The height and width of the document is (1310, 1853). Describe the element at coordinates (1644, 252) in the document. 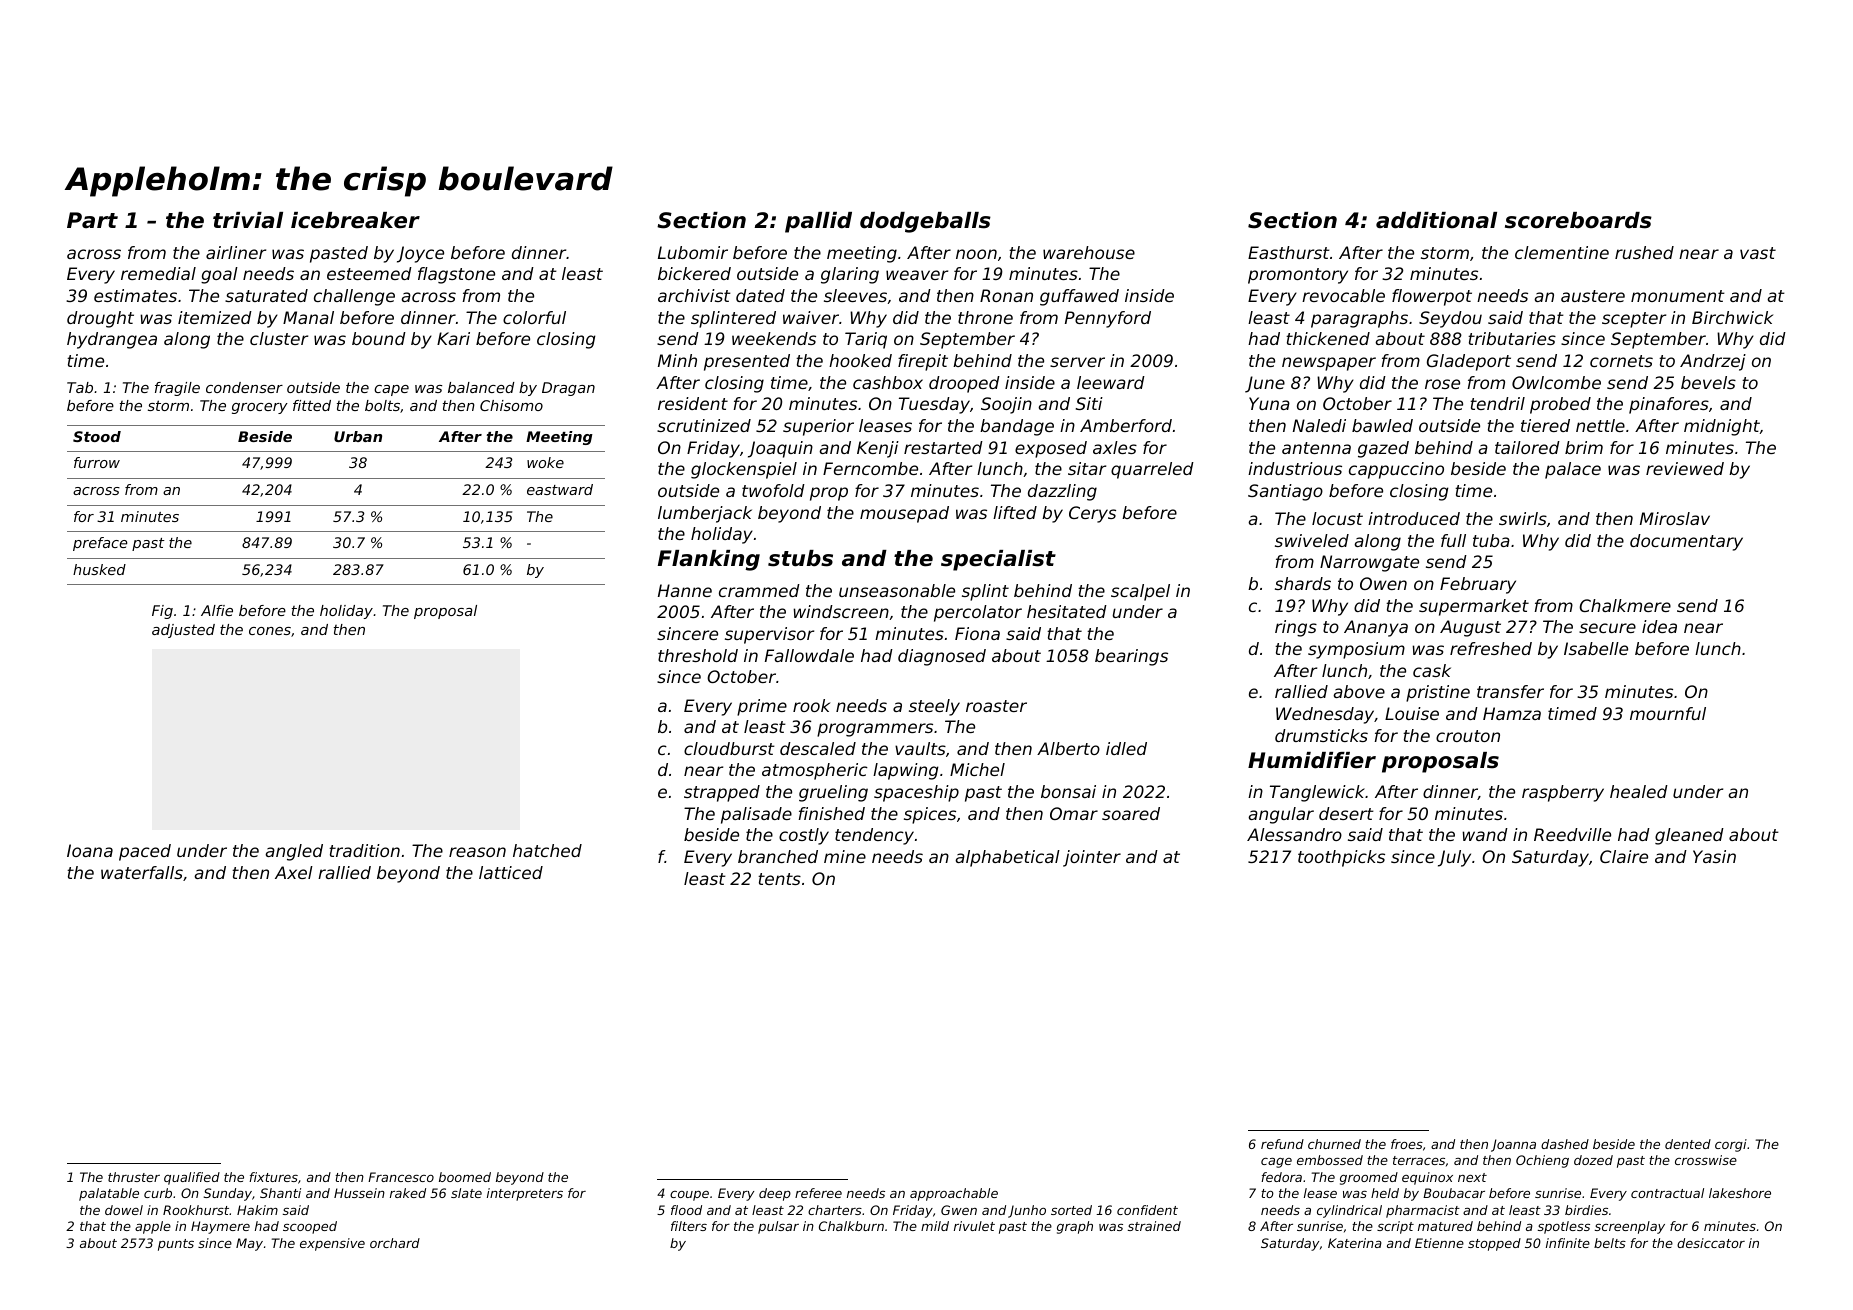

I see `rushed` at that location.
